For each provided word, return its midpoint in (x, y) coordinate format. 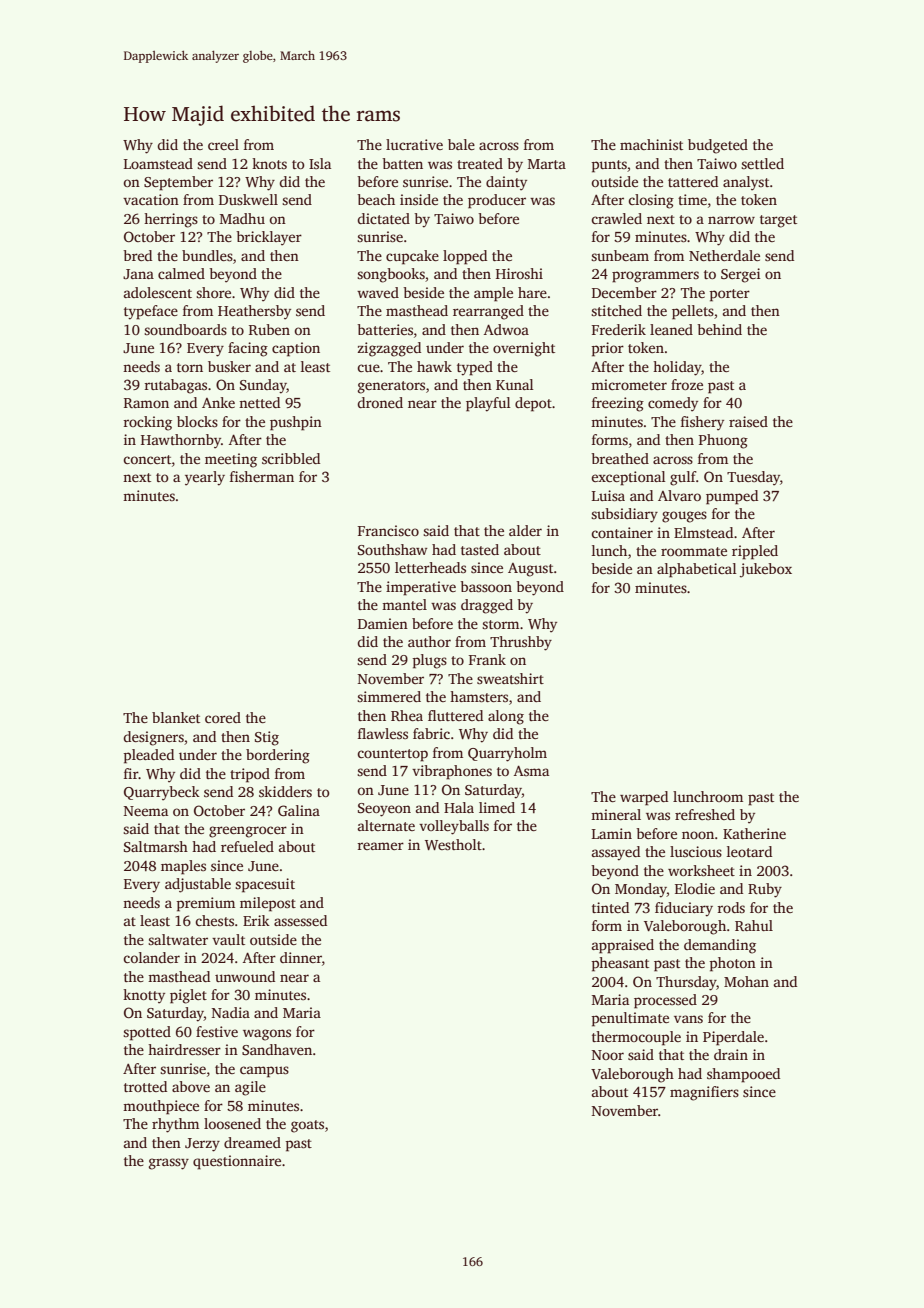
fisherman (262, 476)
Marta (547, 164)
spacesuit (265, 885)
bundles (207, 255)
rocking (147, 423)
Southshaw (392, 549)
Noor (608, 1055)
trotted (145, 1086)
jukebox (766, 570)
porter (729, 295)
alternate (386, 825)
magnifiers (704, 1093)
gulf (683, 478)
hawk (434, 366)
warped (644, 798)
